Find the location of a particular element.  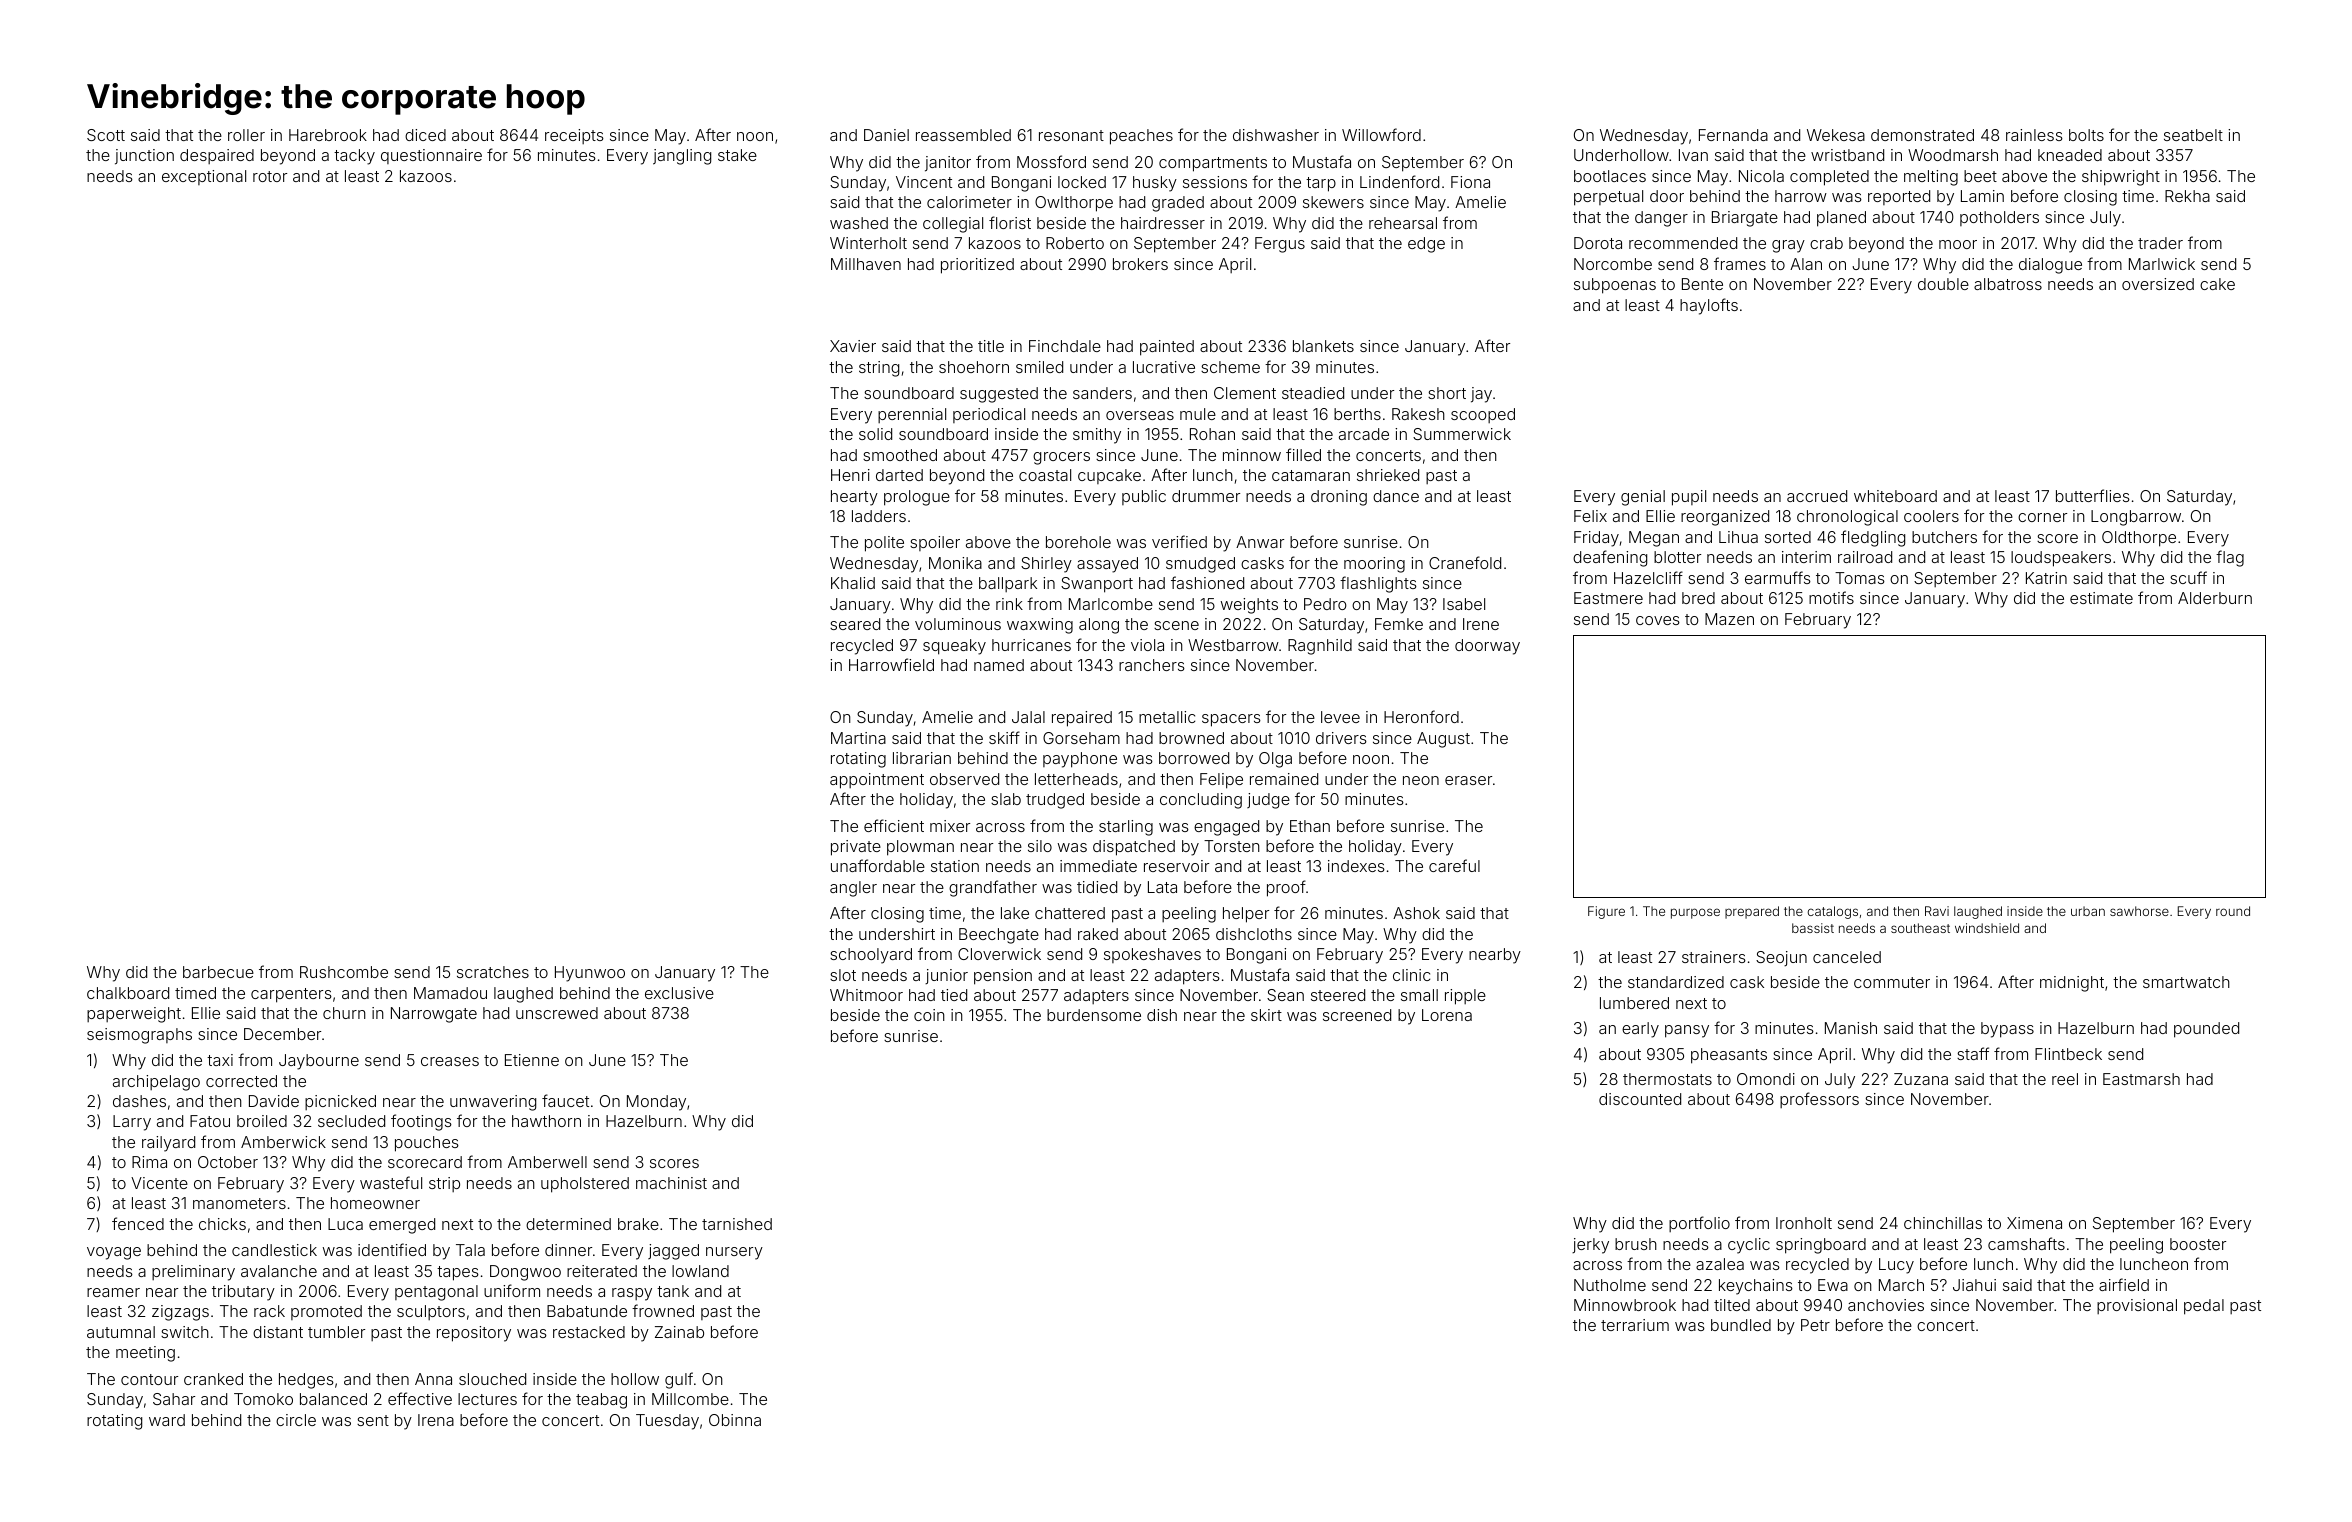

scheme is located at coordinates (1230, 367).
